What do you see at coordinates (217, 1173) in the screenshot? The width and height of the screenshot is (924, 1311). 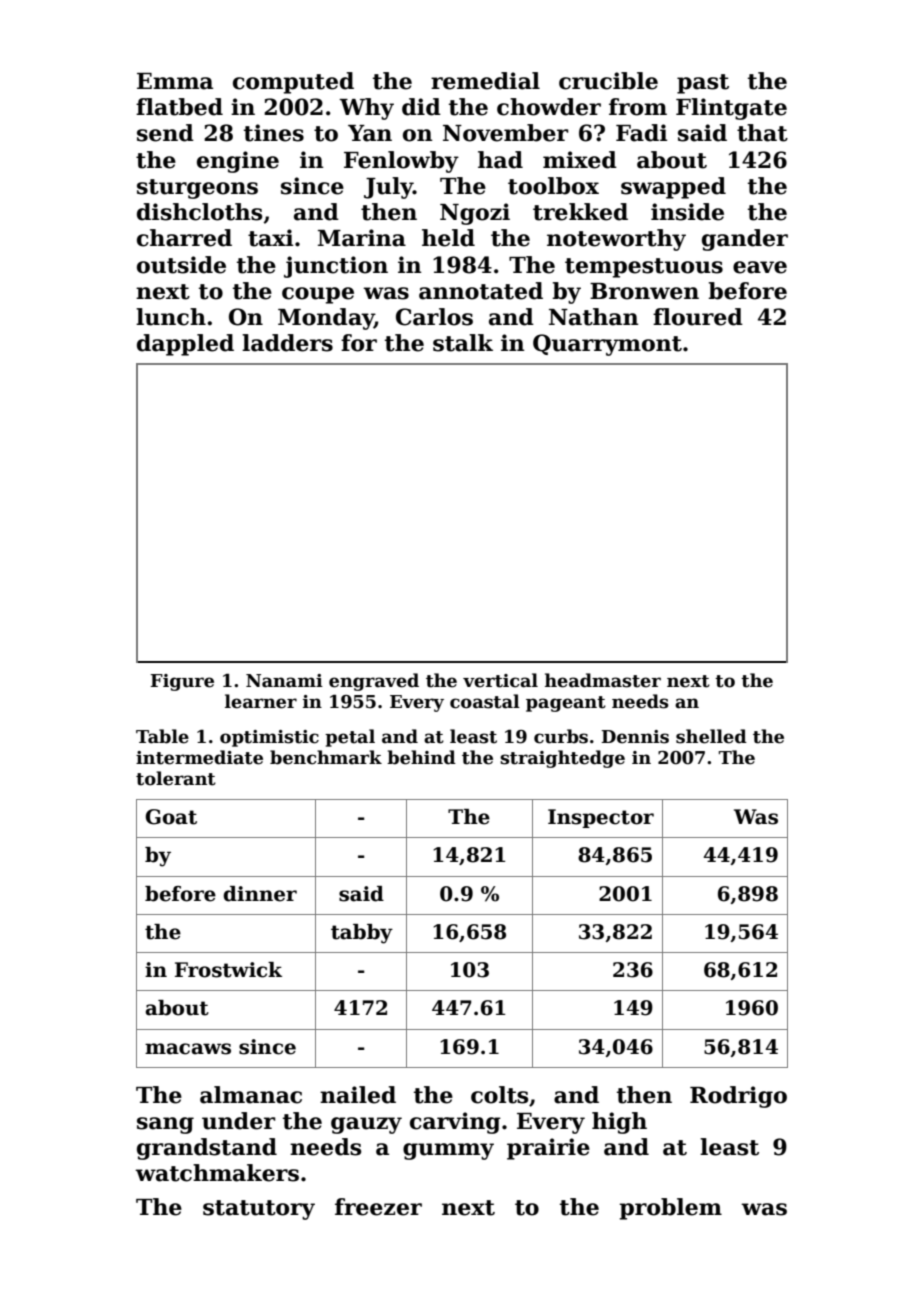 I see `watchmakers` at bounding box center [217, 1173].
